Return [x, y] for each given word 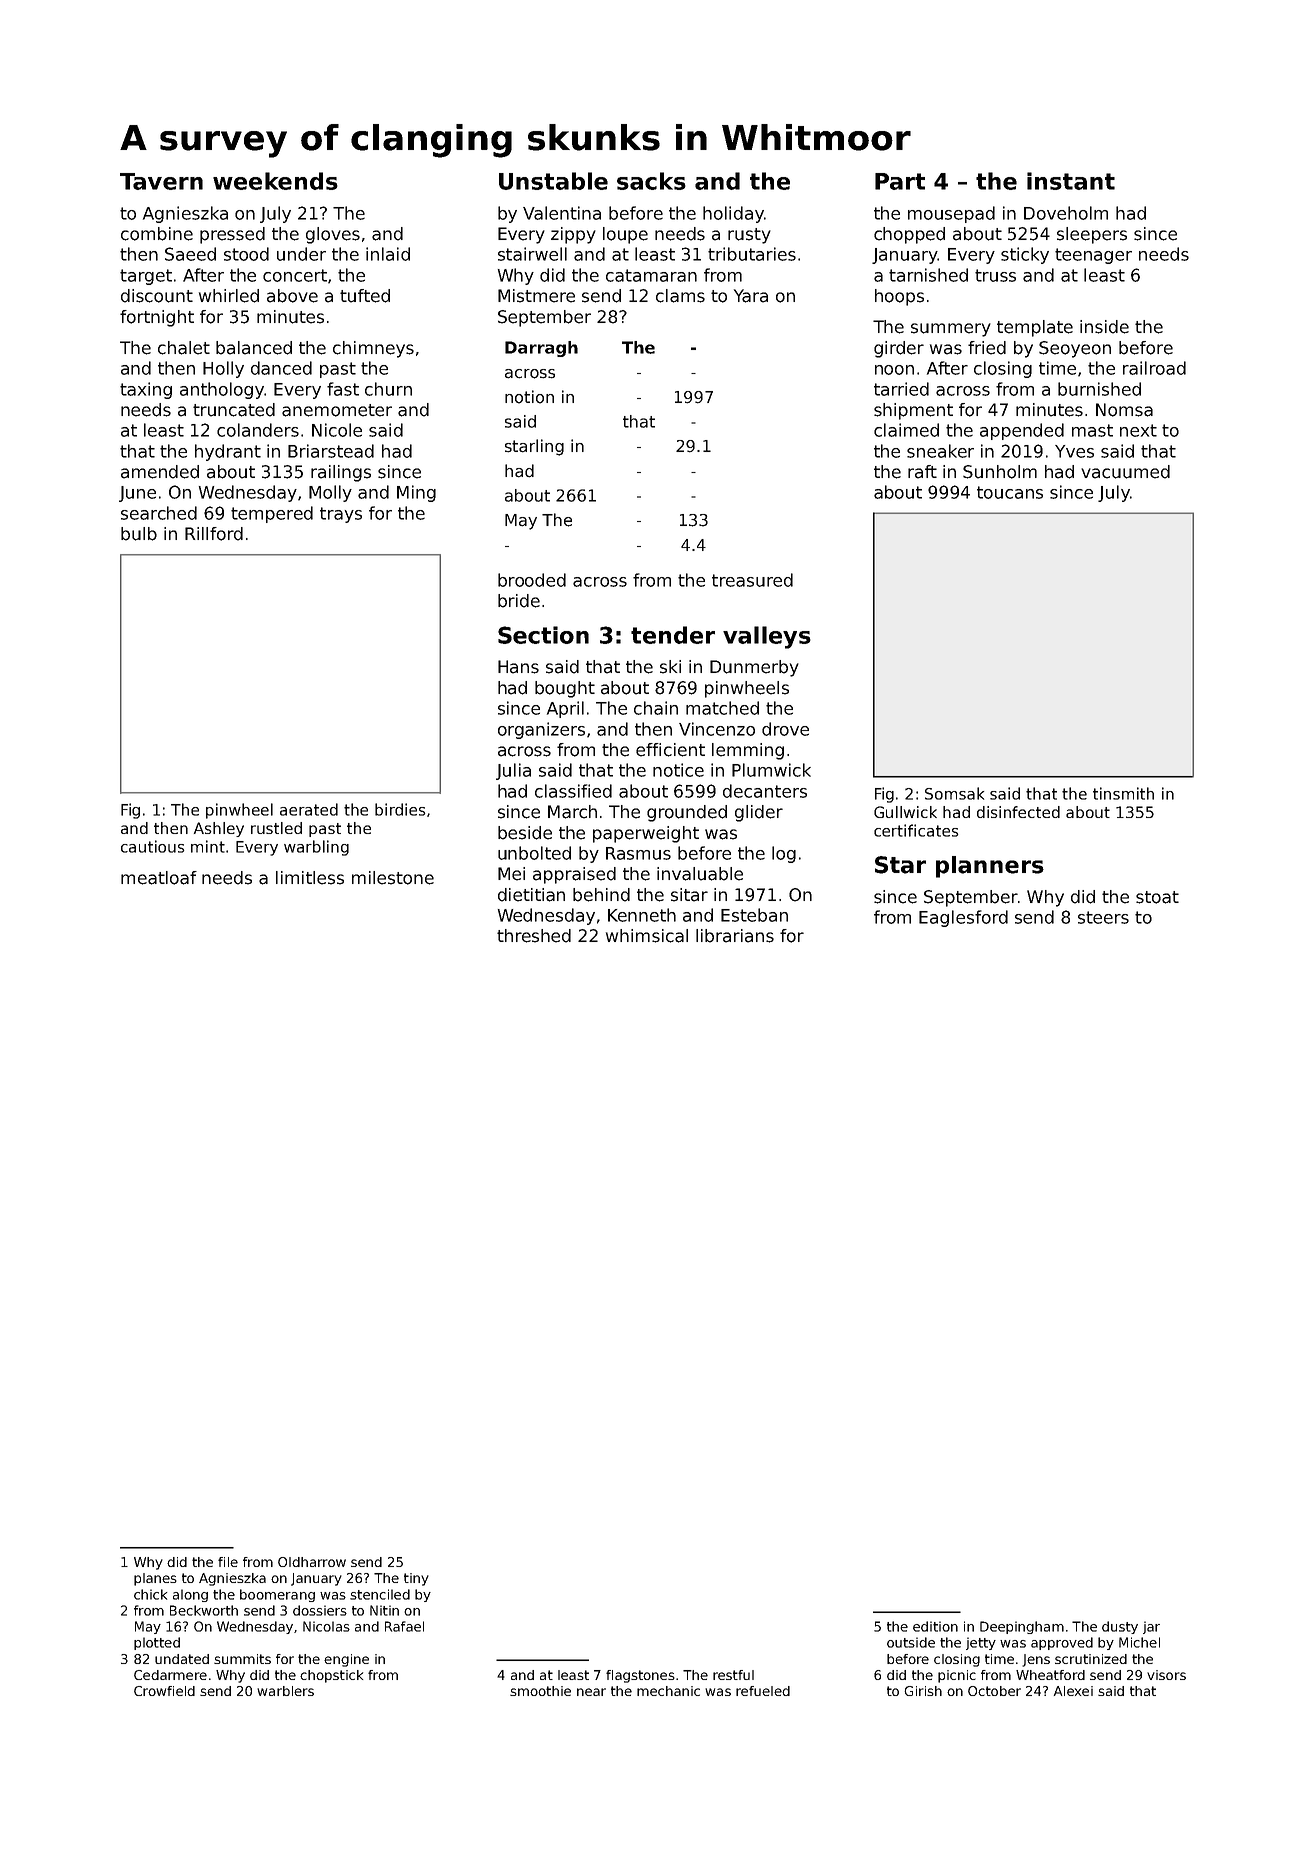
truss [995, 275]
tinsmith [1123, 793]
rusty [749, 236]
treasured [752, 580]
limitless [310, 878]
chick [150, 1594]
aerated [309, 809]
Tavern [161, 181]
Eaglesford [963, 918]
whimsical [647, 936]
